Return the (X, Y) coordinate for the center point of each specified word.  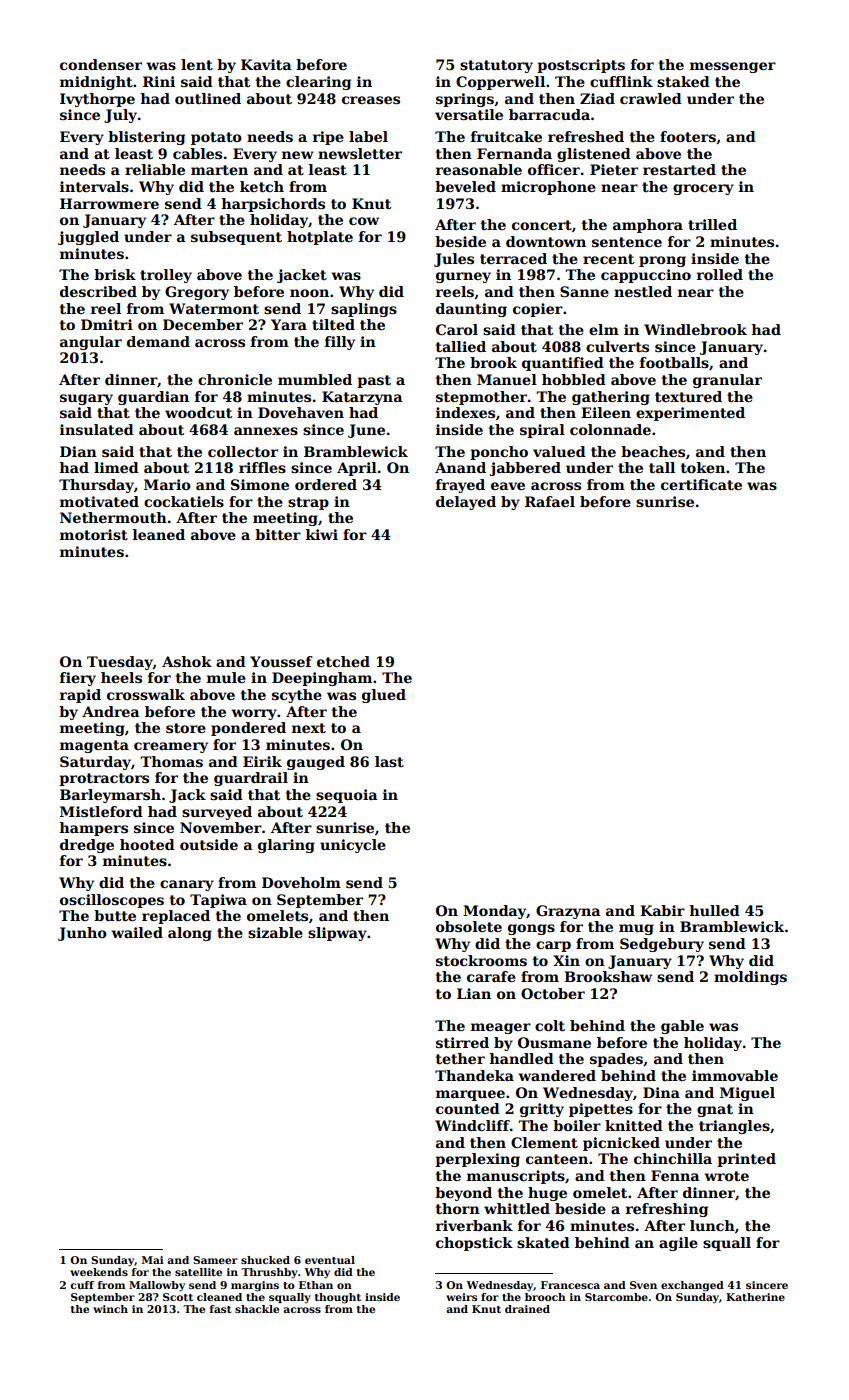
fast (221, 1309)
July (120, 116)
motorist (94, 534)
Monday (494, 912)
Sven (643, 1285)
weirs (461, 1297)
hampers (93, 829)
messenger (733, 67)
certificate (701, 484)
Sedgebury (662, 945)
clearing (318, 83)
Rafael (550, 501)
